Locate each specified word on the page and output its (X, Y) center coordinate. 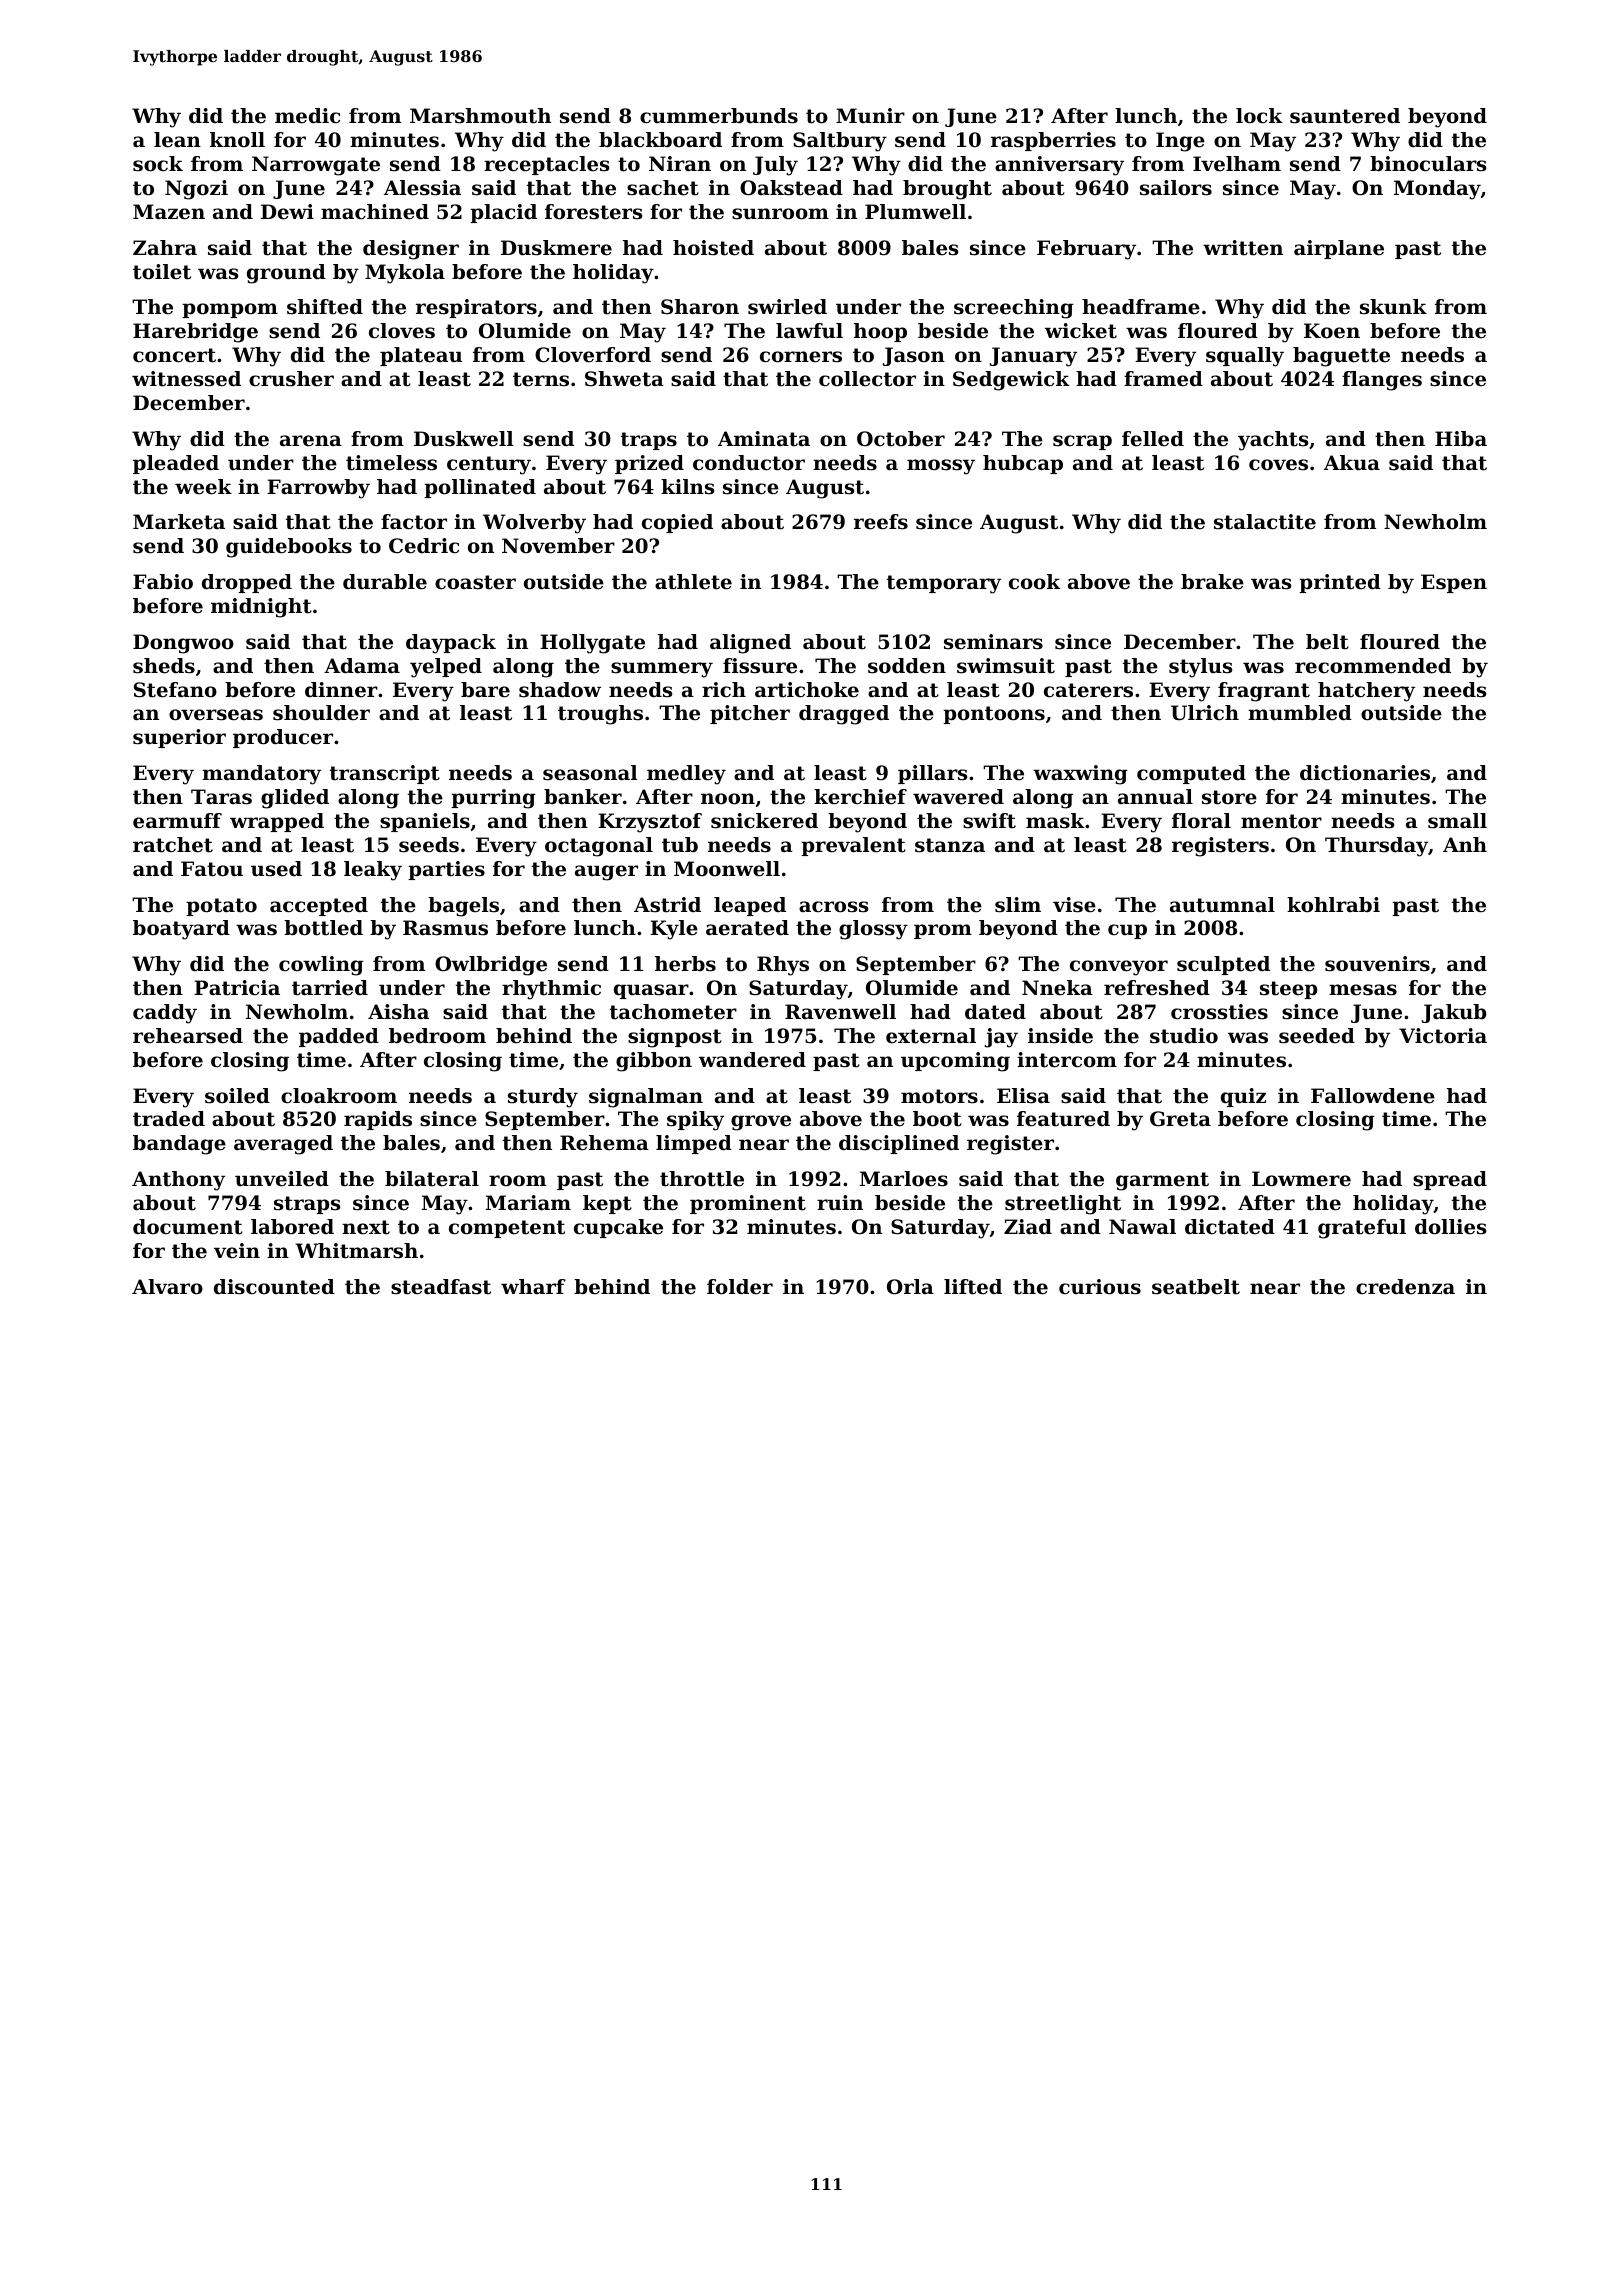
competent (507, 1229)
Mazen (169, 212)
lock (1259, 116)
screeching (1014, 309)
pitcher (750, 714)
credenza (1405, 1287)
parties (446, 870)
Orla (910, 1287)
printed (1340, 583)
